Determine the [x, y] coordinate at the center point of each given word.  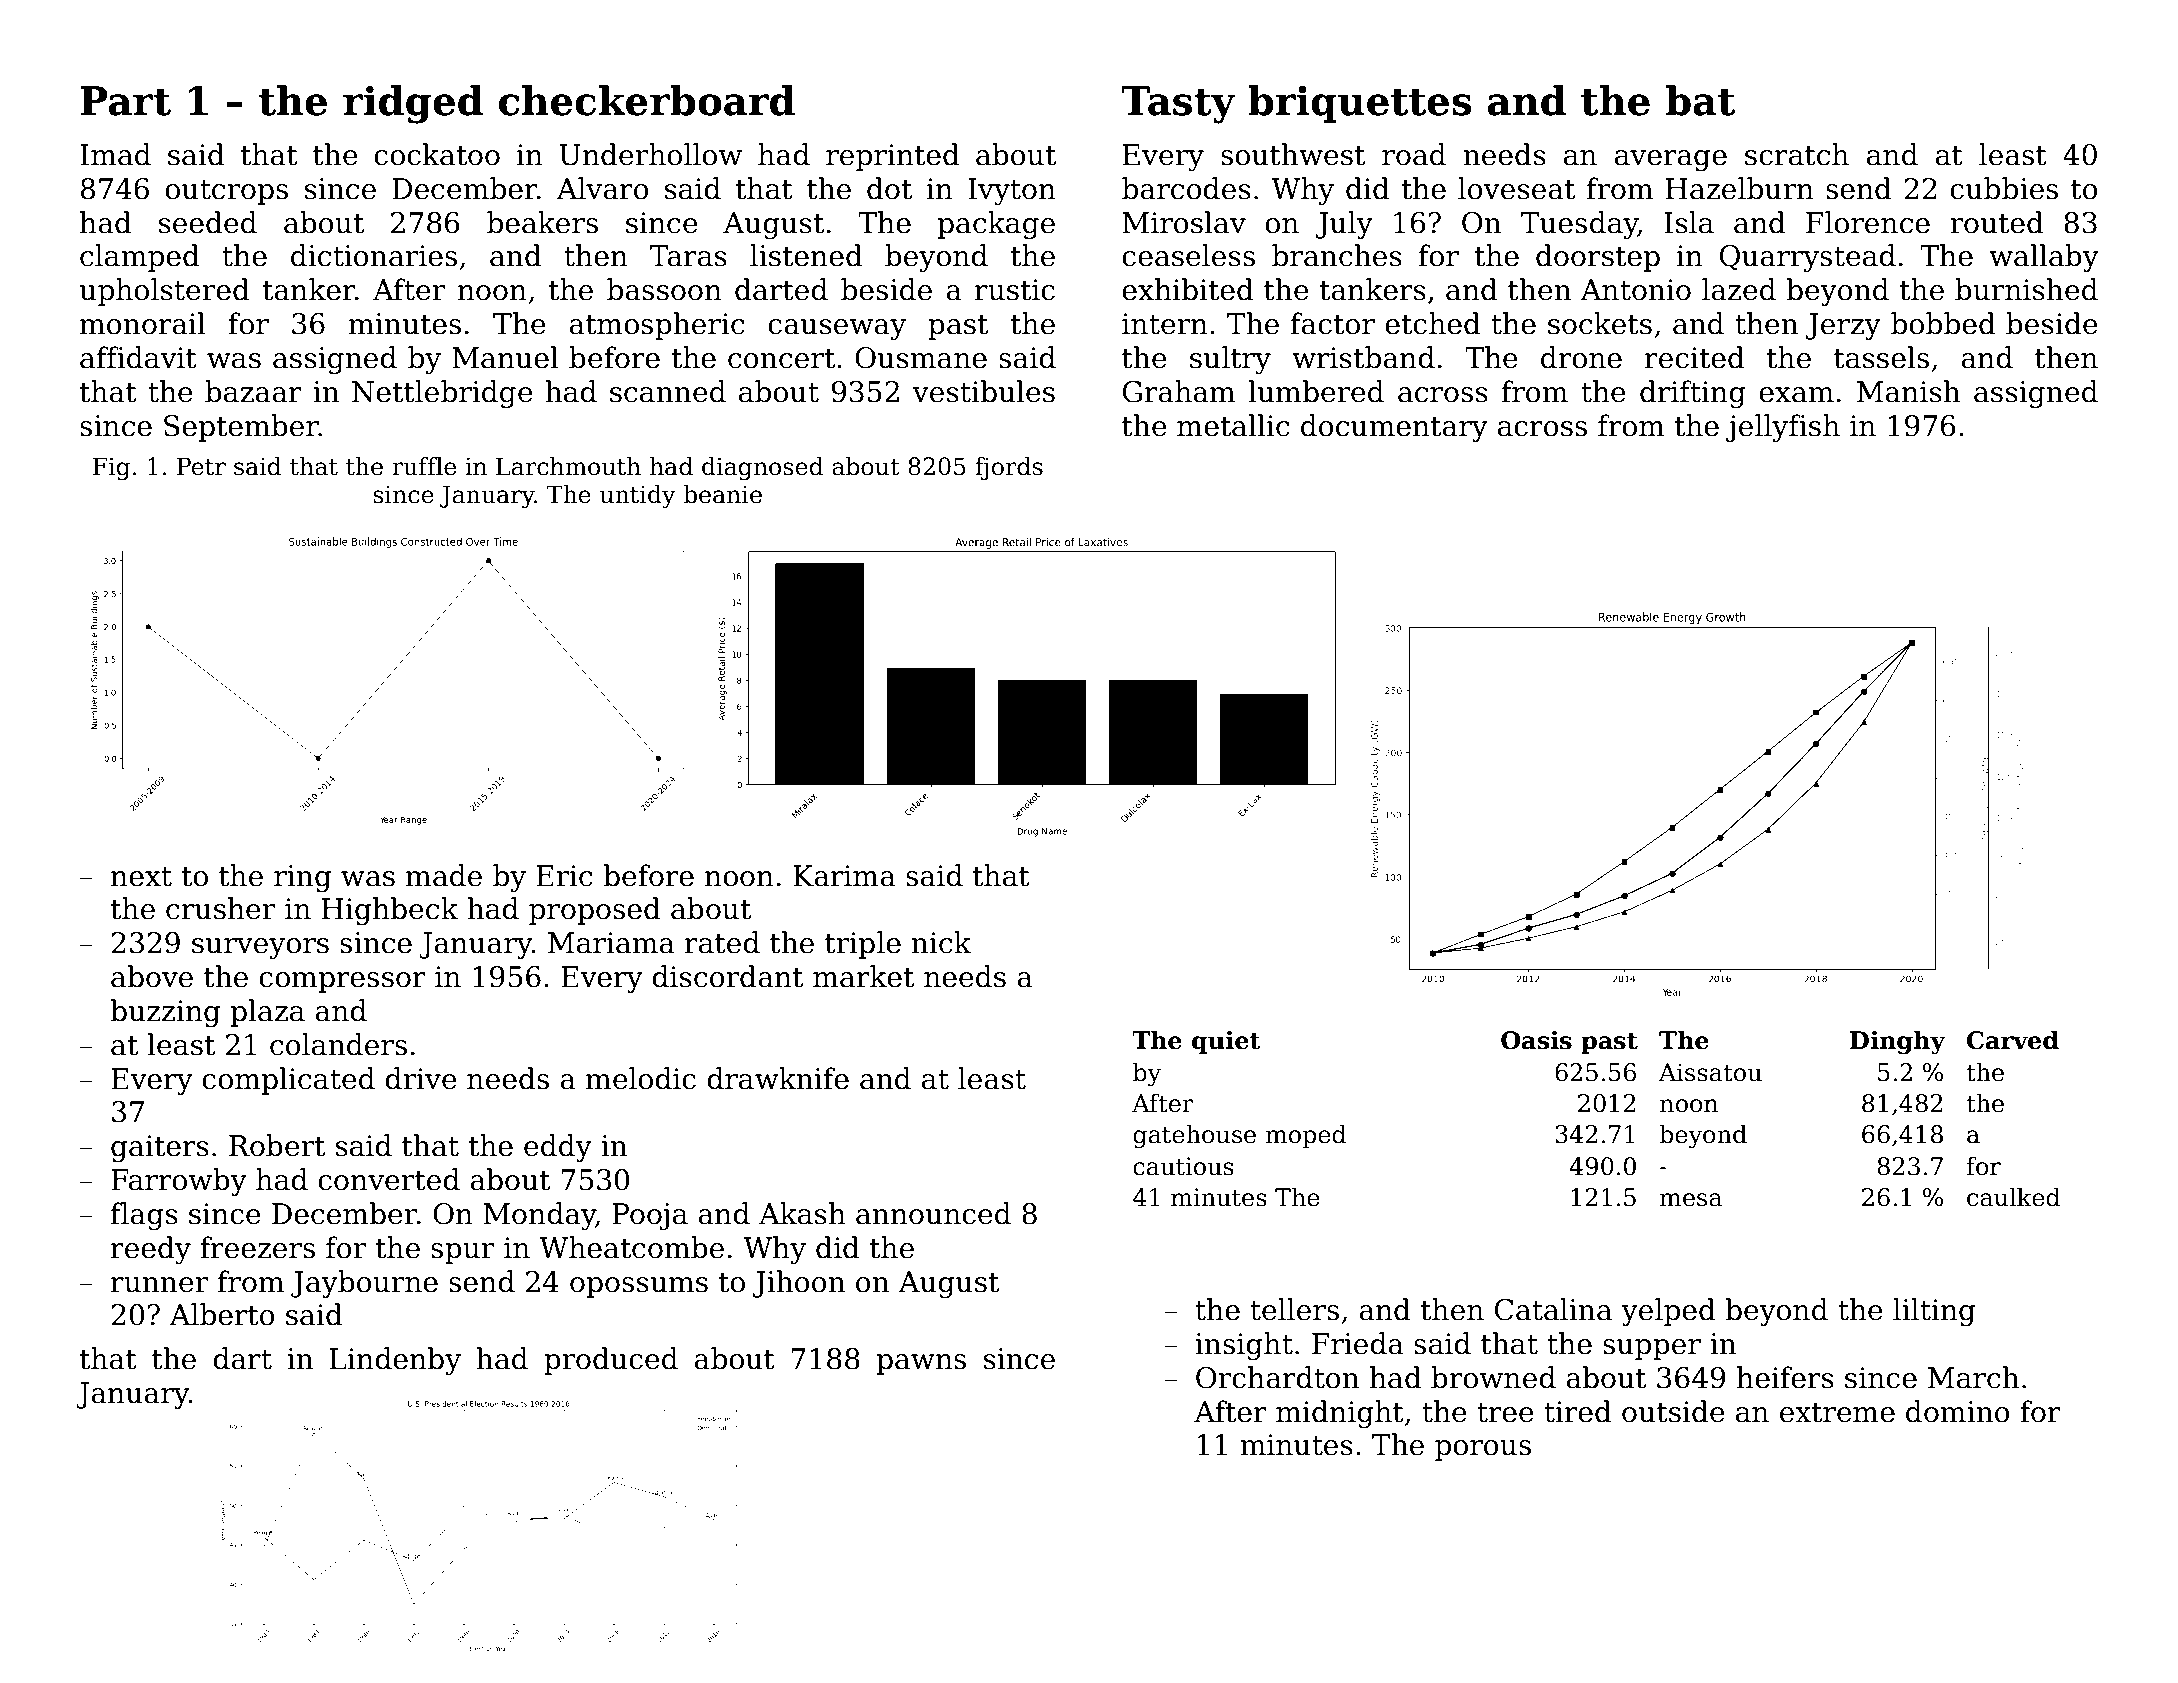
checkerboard [647, 100]
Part [125, 101]
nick [941, 942]
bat [1700, 100]
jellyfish [1783, 428]
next [141, 877]
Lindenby [395, 1361]
